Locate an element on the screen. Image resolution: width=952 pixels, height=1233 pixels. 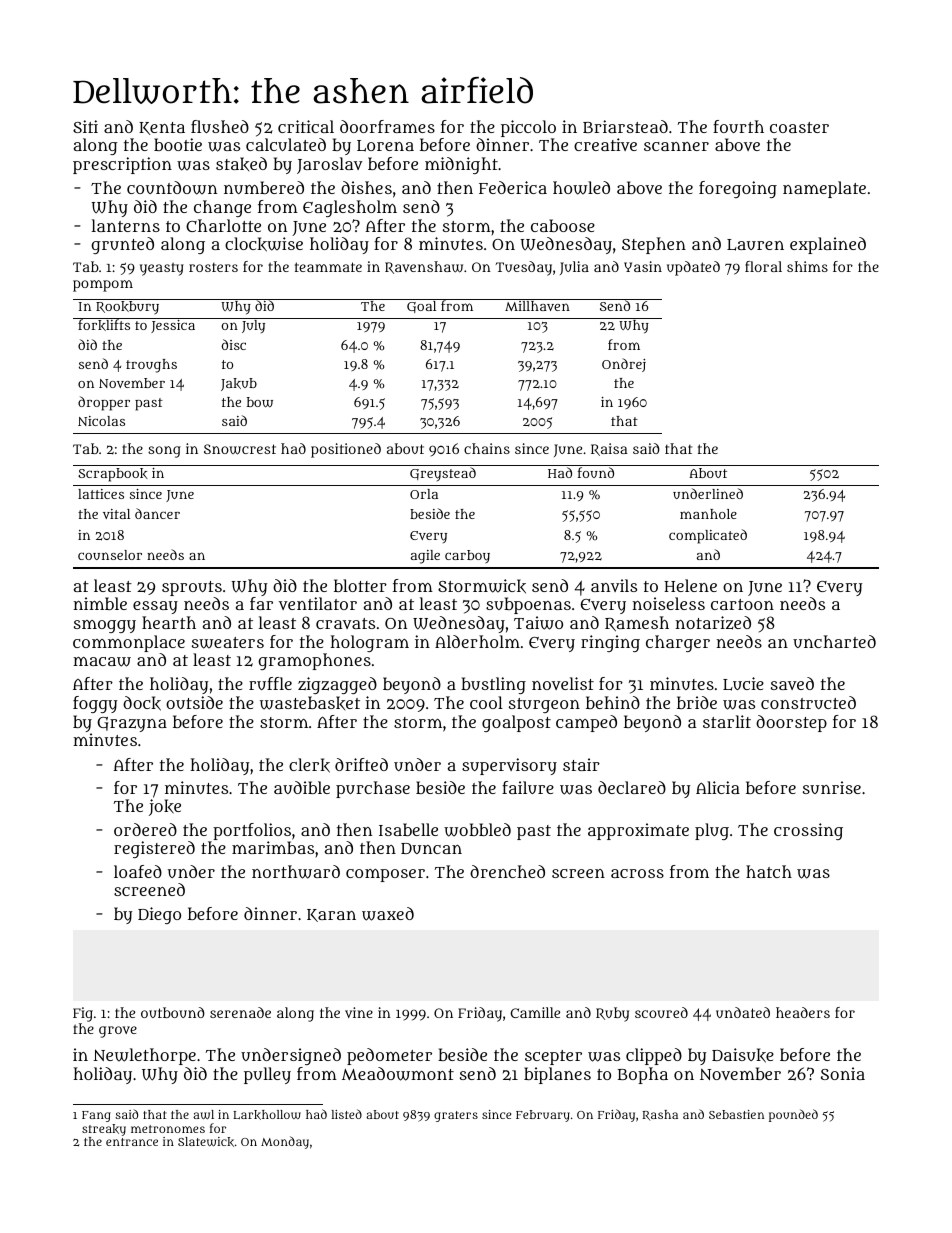
hearth is located at coordinates (169, 622).
